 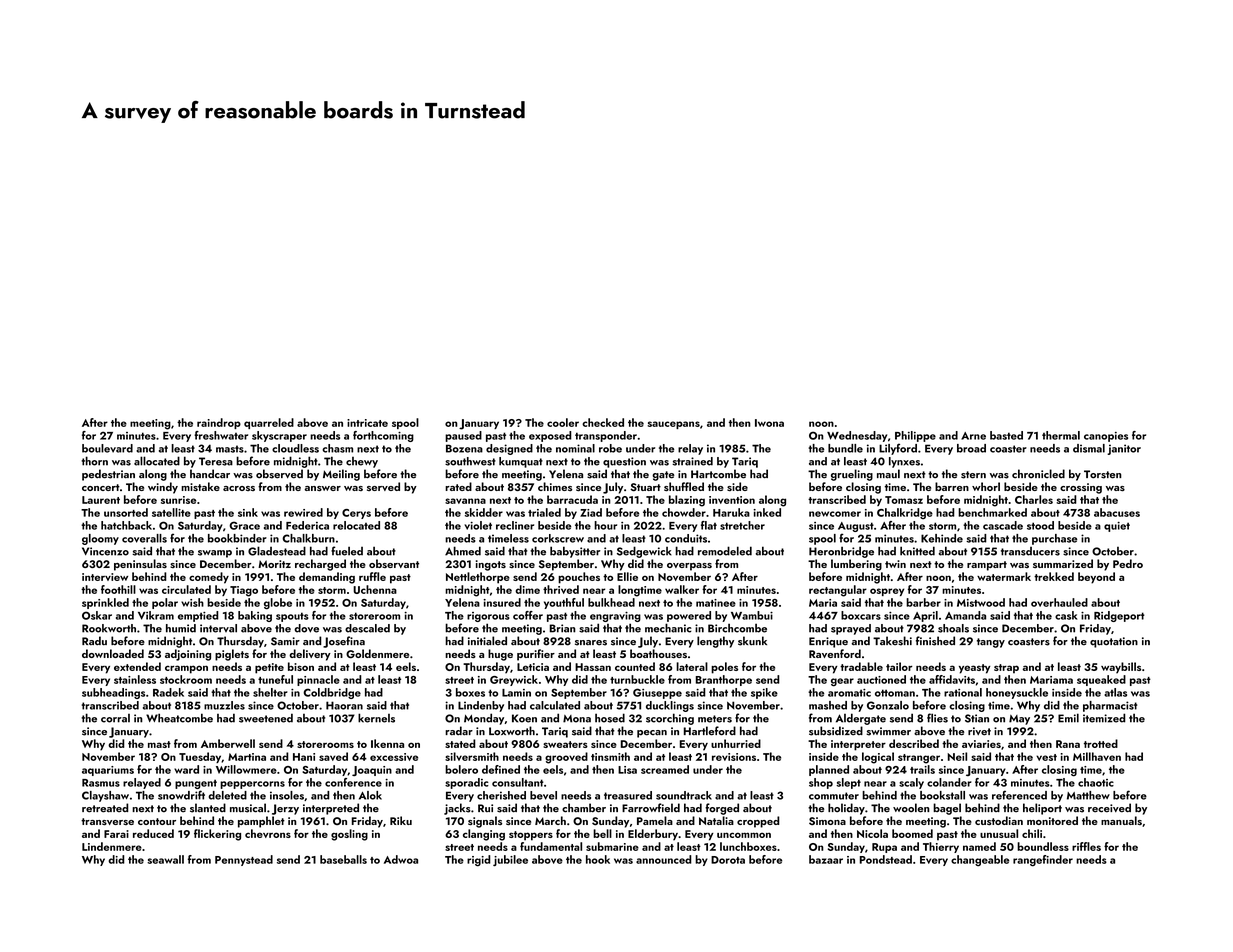 What do you see at coordinates (479, 861) in the document?
I see `rigid` at bounding box center [479, 861].
